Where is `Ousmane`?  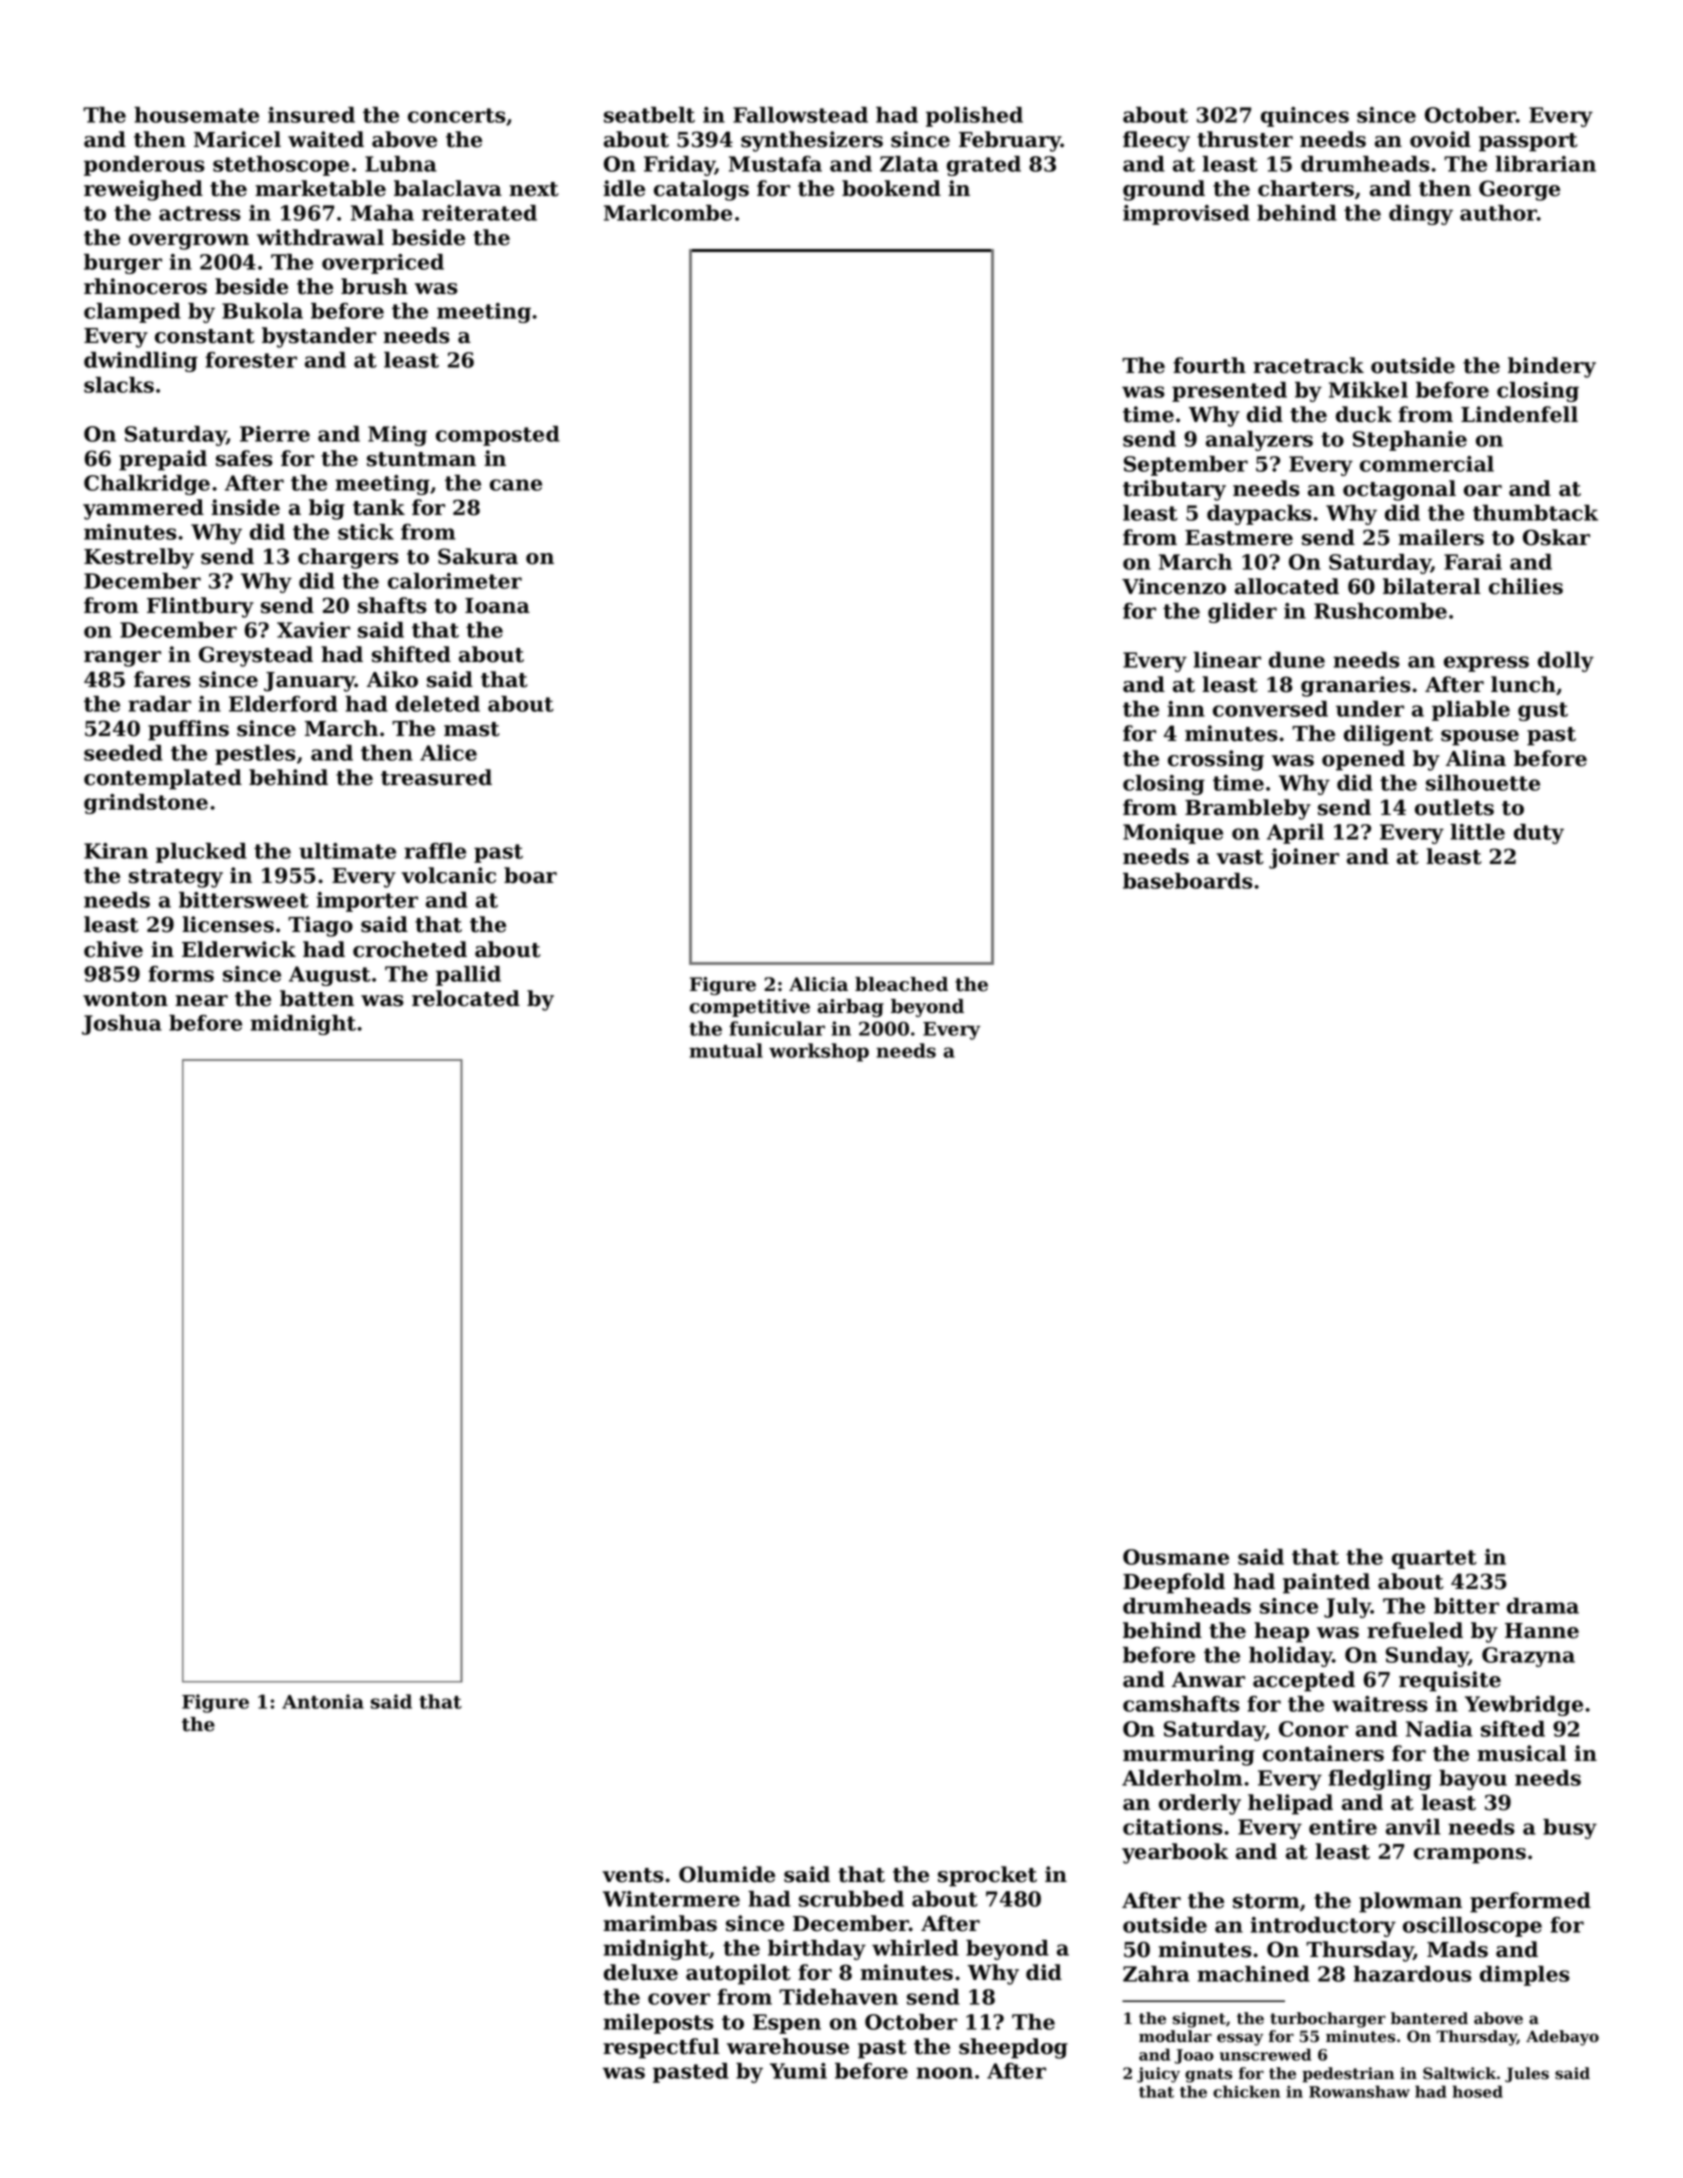
Ousmane is located at coordinates (1176, 1557).
